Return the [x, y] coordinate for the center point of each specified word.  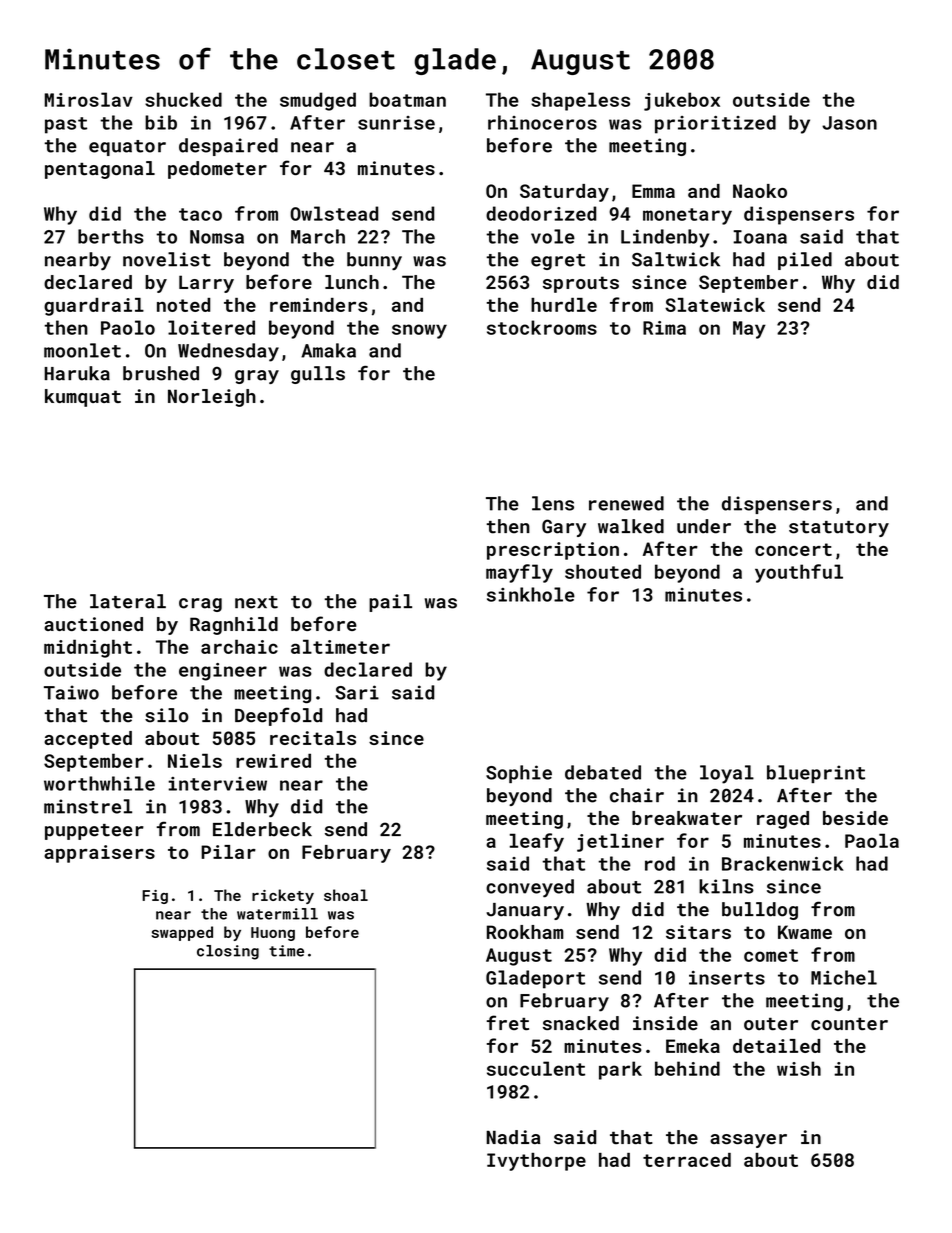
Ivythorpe [536, 1162]
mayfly [519, 573]
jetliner [620, 842]
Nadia [513, 1137]
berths [111, 236]
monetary [687, 216]
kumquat [83, 398]
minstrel [88, 806]
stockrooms [542, 327]
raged [783, 820]
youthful [799, 573]
